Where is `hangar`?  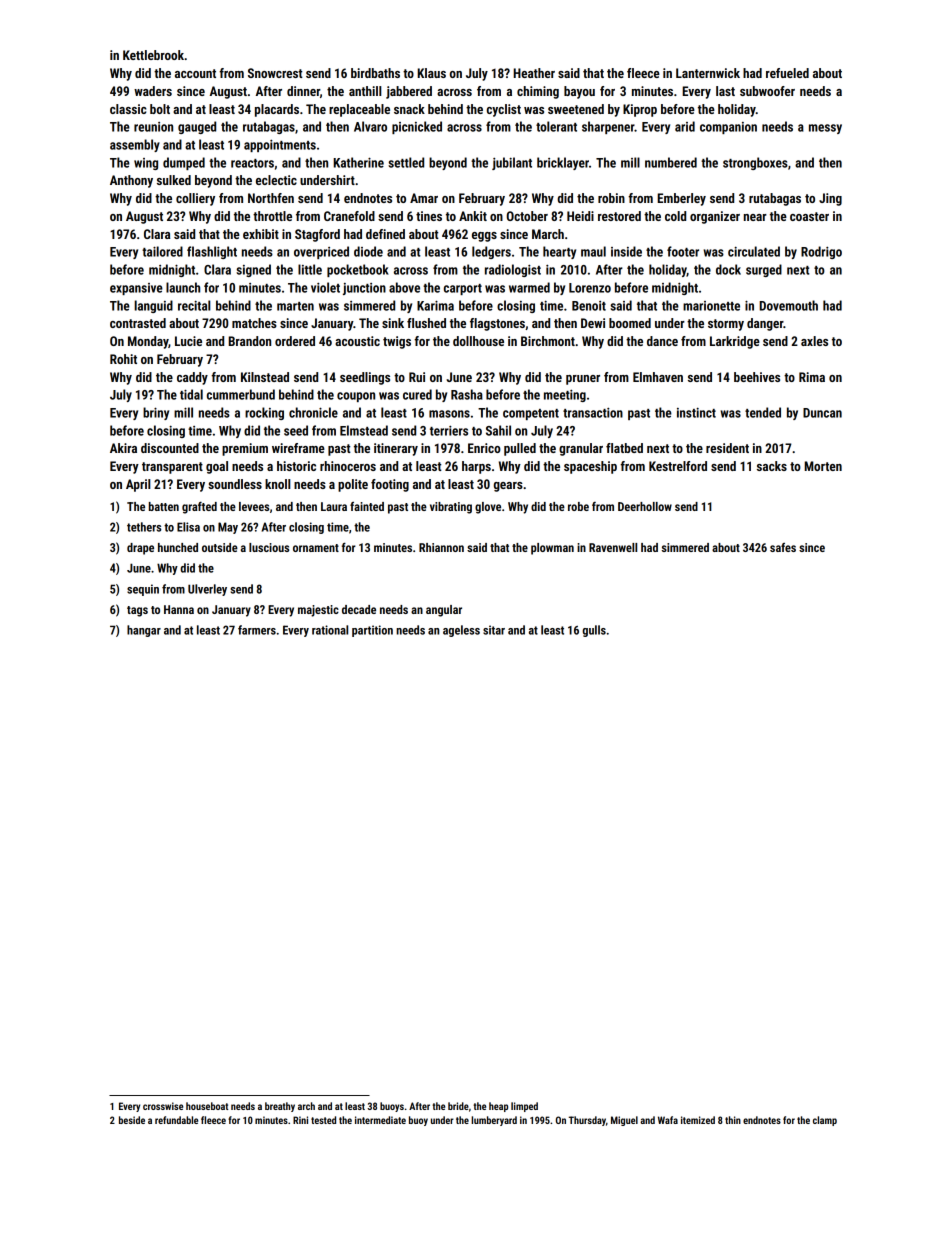
hangar is located at coordinates (144, 631).
